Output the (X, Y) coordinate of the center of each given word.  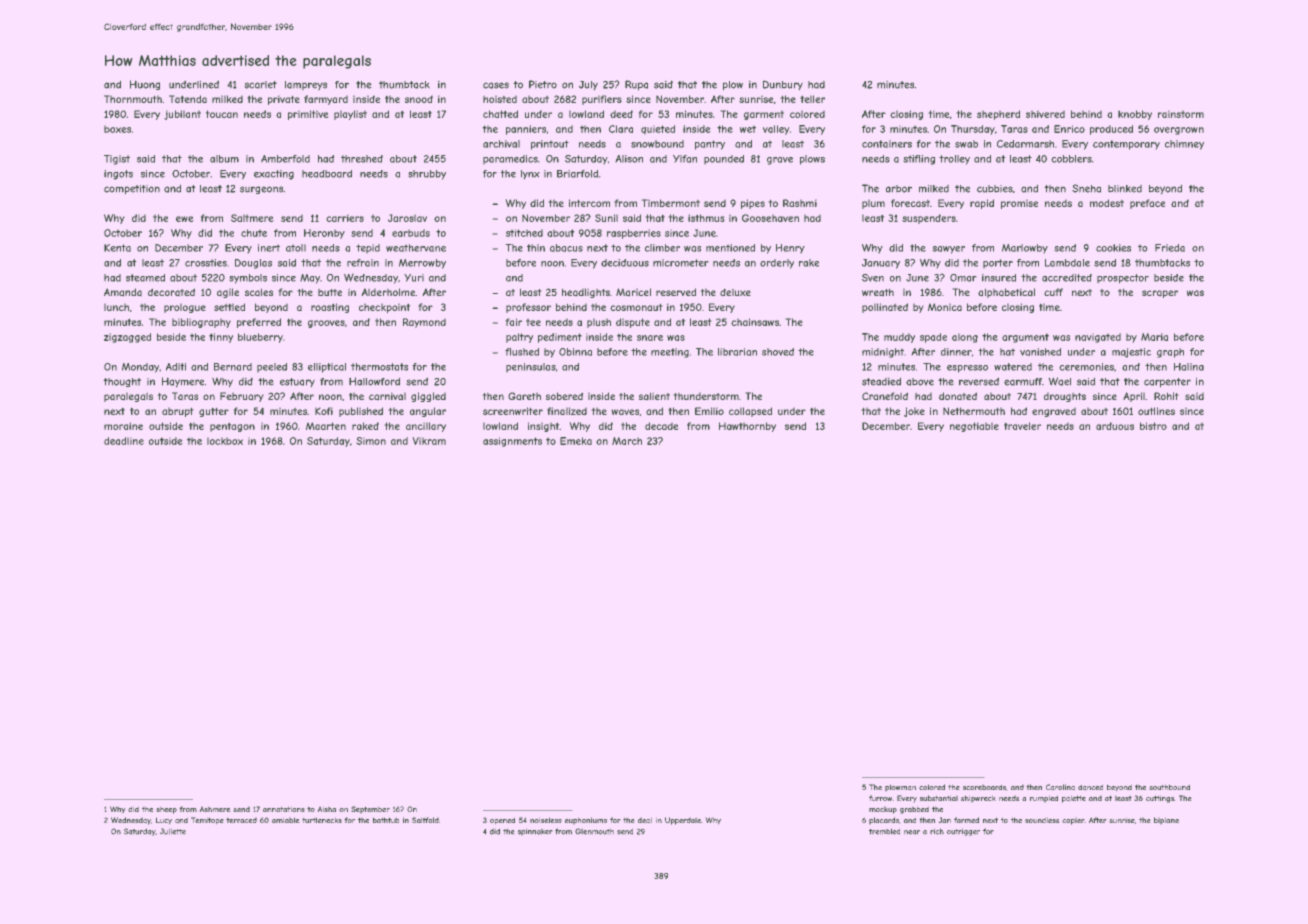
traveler (1022, 426)
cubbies (995, 189)
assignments (512, 442)
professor (528, 308)
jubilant (182, 115)
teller (813, 99)
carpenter (1167, 382)
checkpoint (384, 308)
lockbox (225, 441)
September (371, 809)
